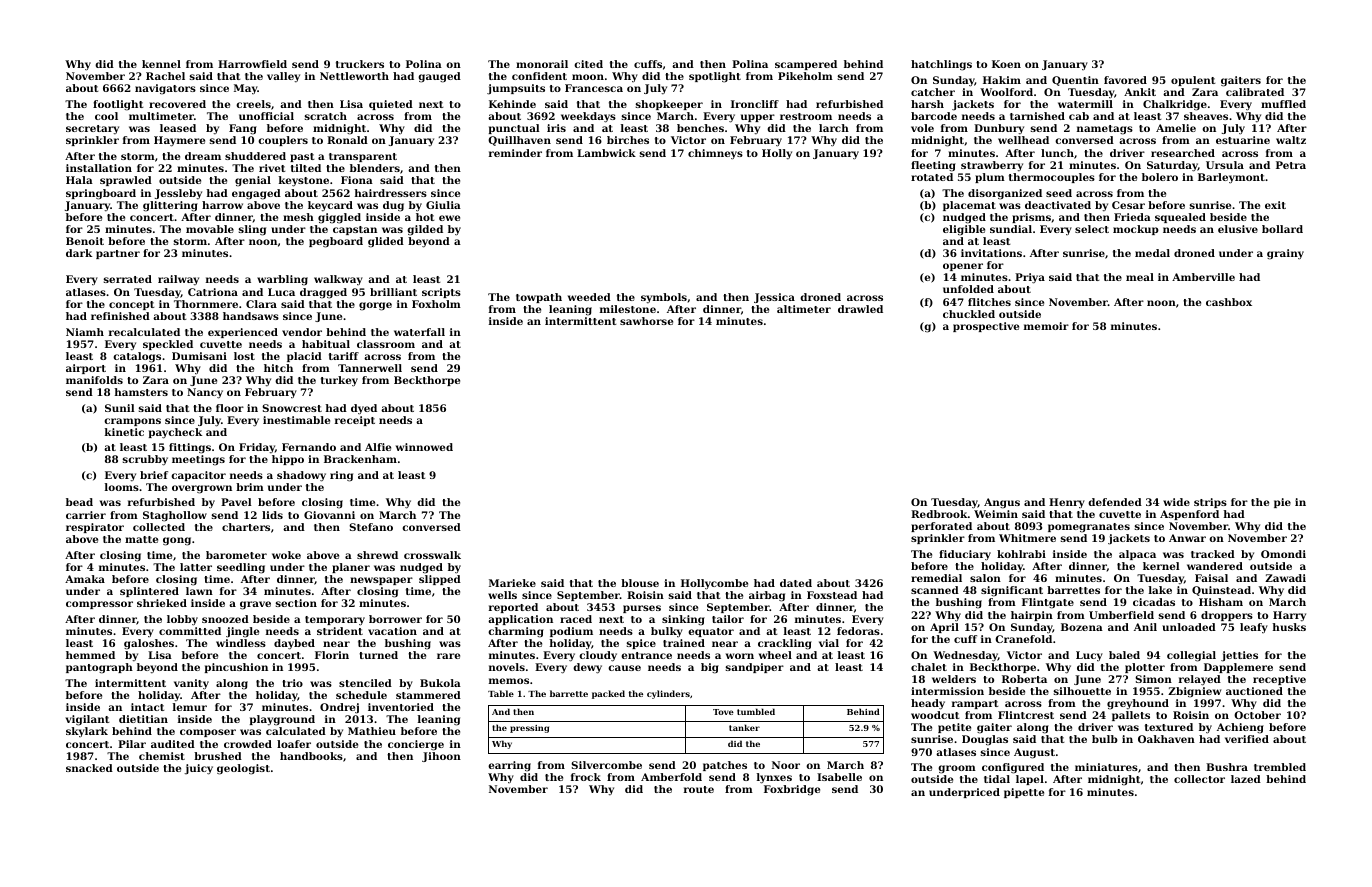  I want to click on perforated, so click(941, 527).
